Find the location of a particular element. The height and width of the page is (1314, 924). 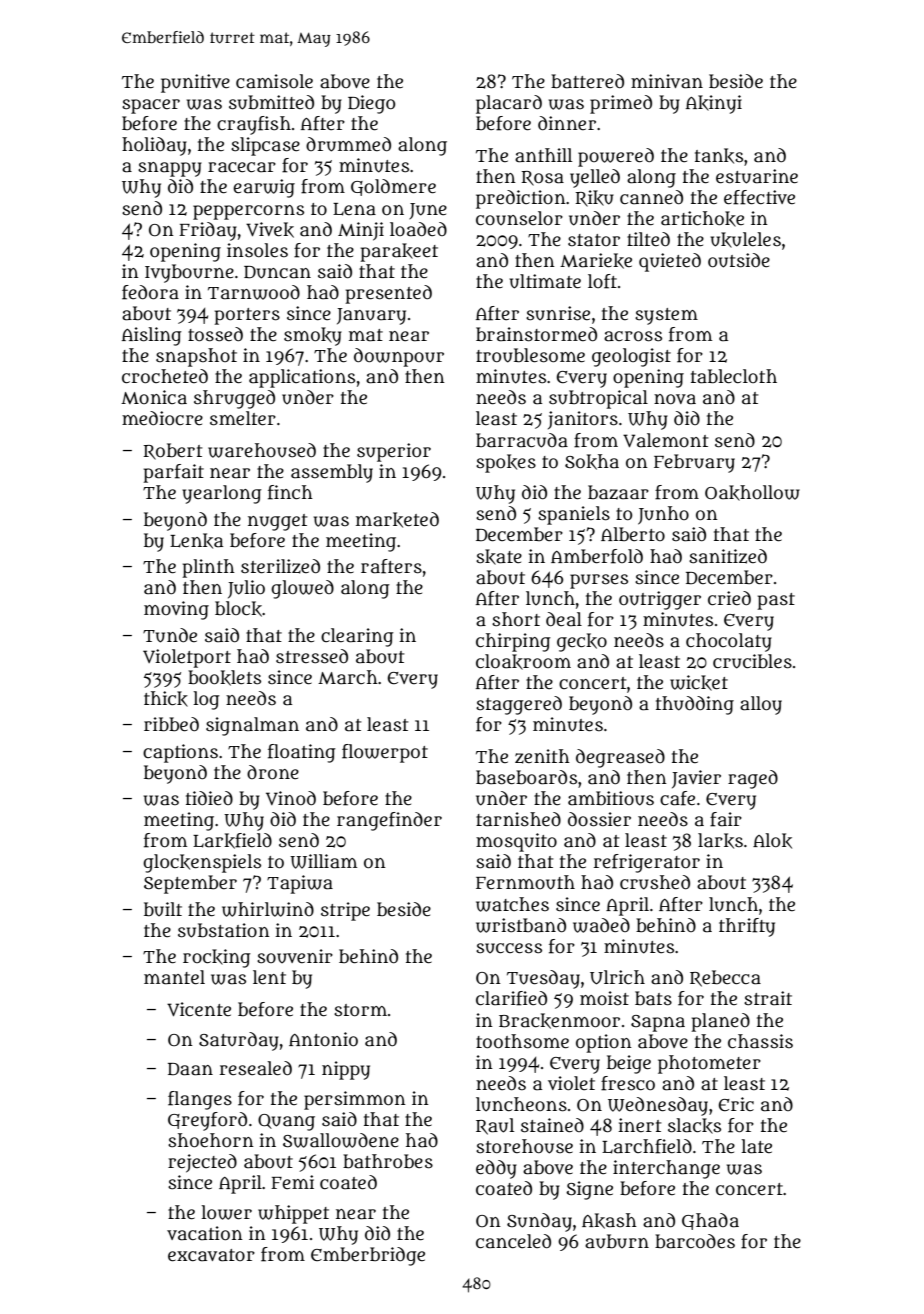

ribbed is located at coordinates (171, 724).
